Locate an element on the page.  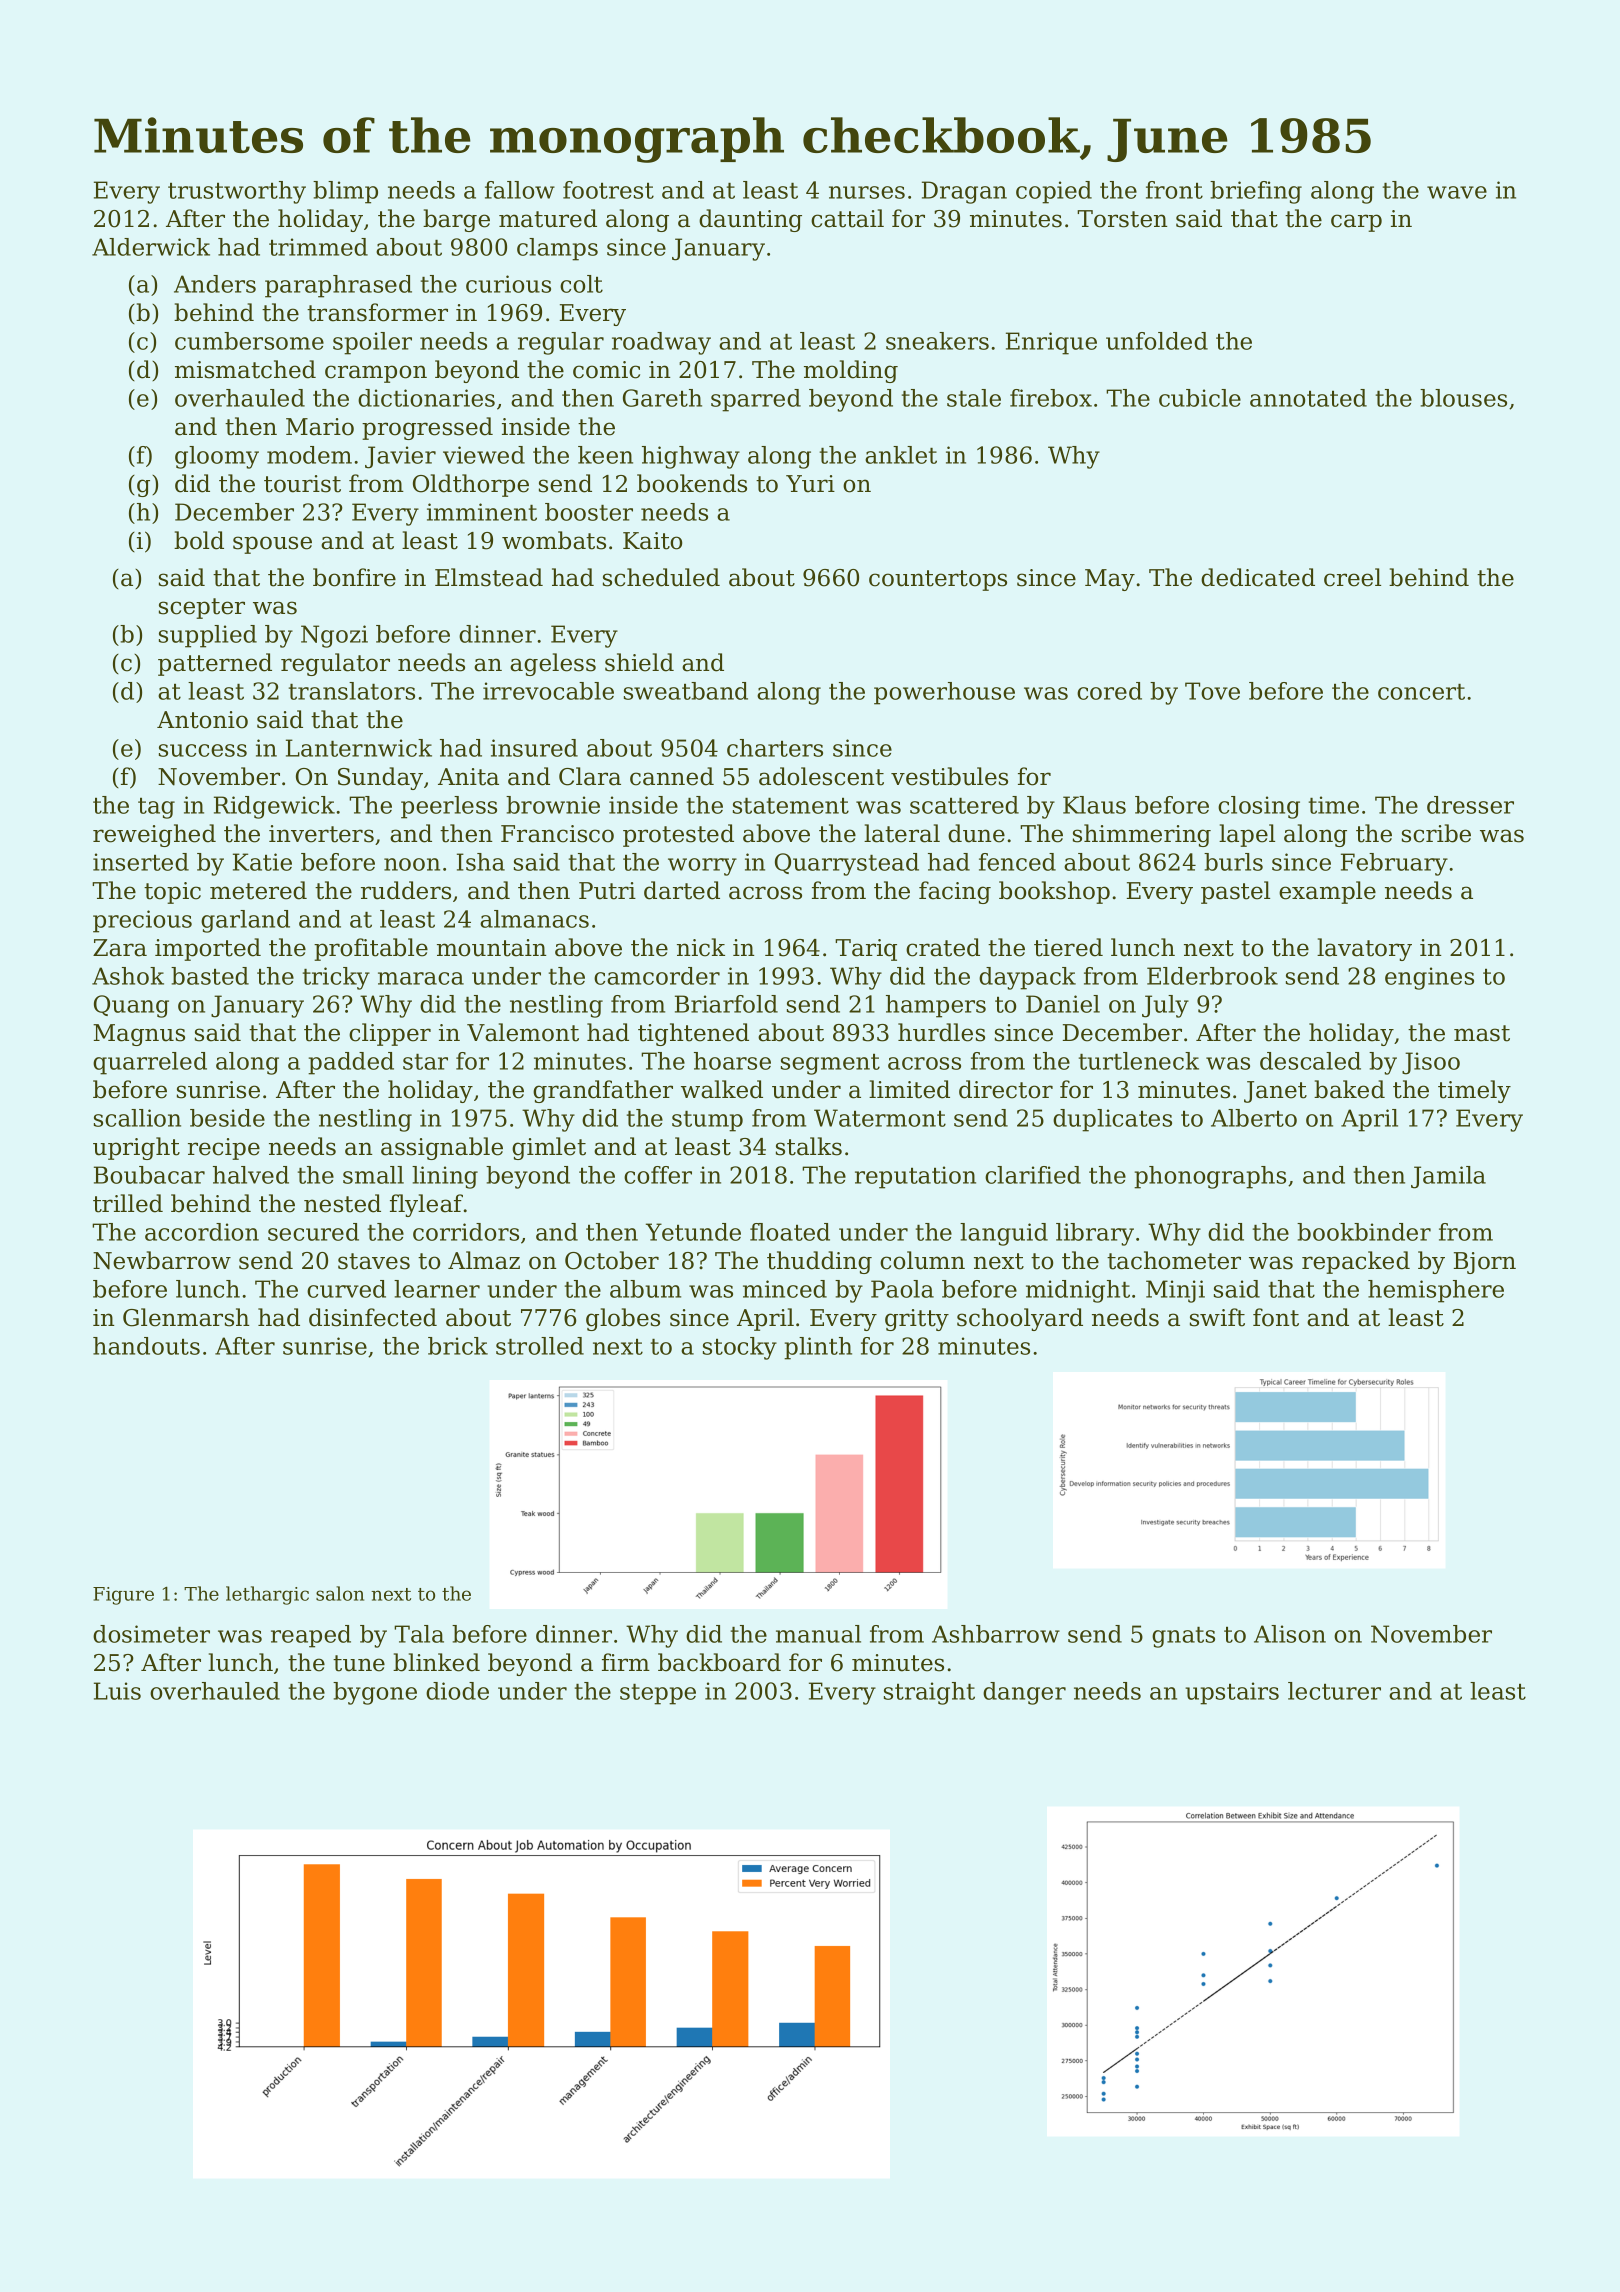
straight is located at coordinates (929, 1693).
